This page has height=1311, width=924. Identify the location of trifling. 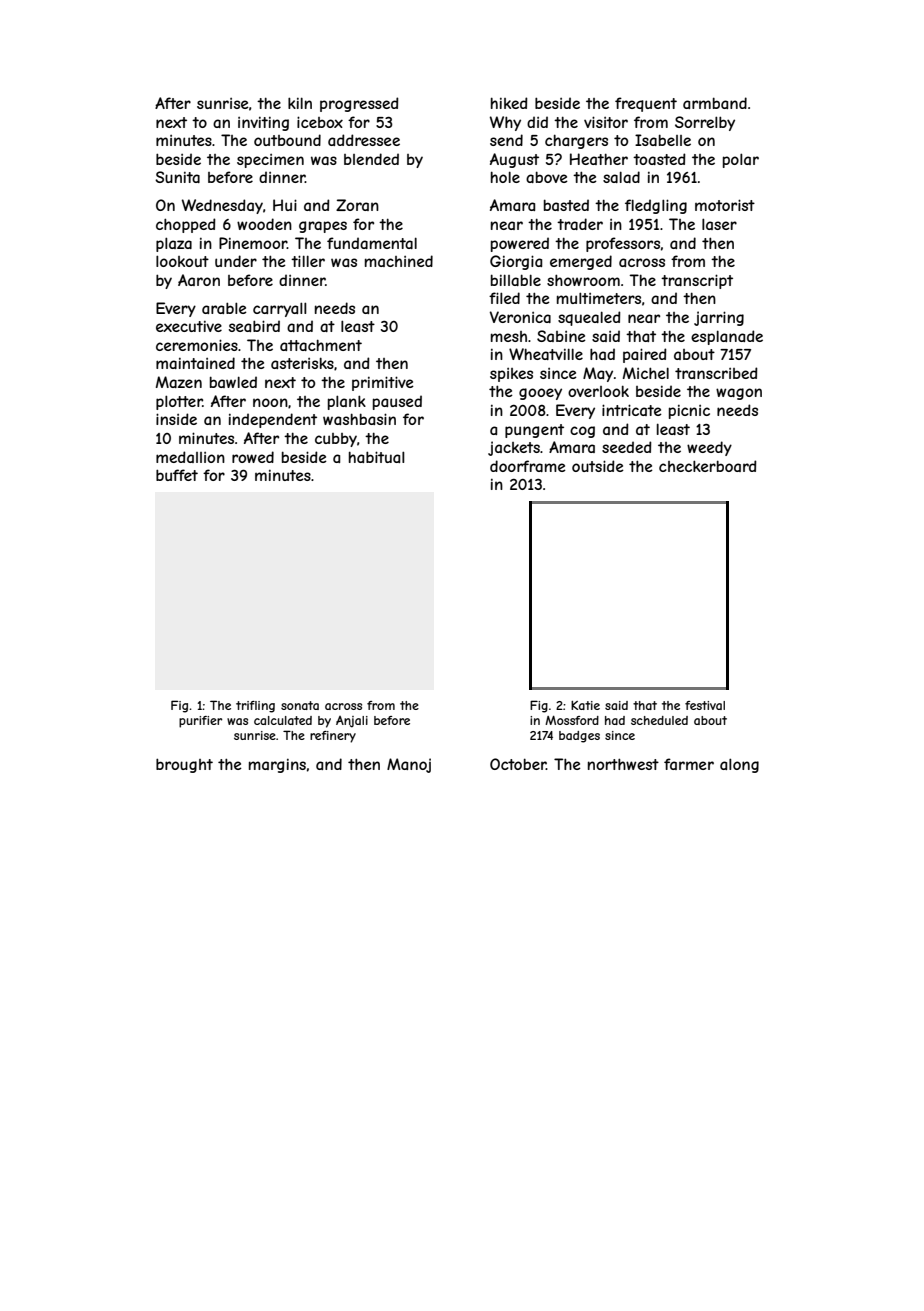
(255, 707).
